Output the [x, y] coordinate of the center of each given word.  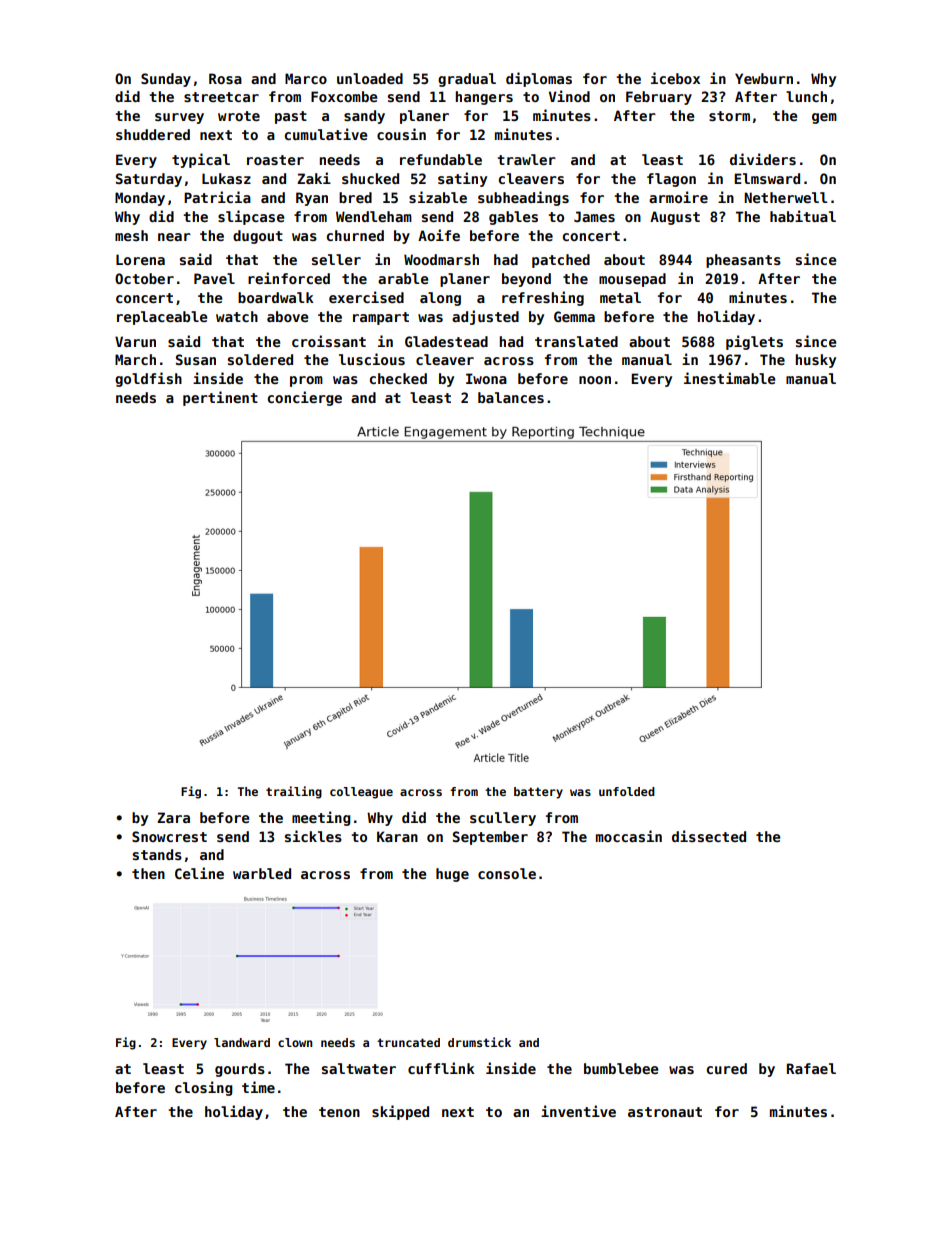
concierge [305, 398]
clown [295, 1042]
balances [511, 397]
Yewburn [764, 78]
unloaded [370, 78]
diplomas [539, 79]
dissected [709, 836]
